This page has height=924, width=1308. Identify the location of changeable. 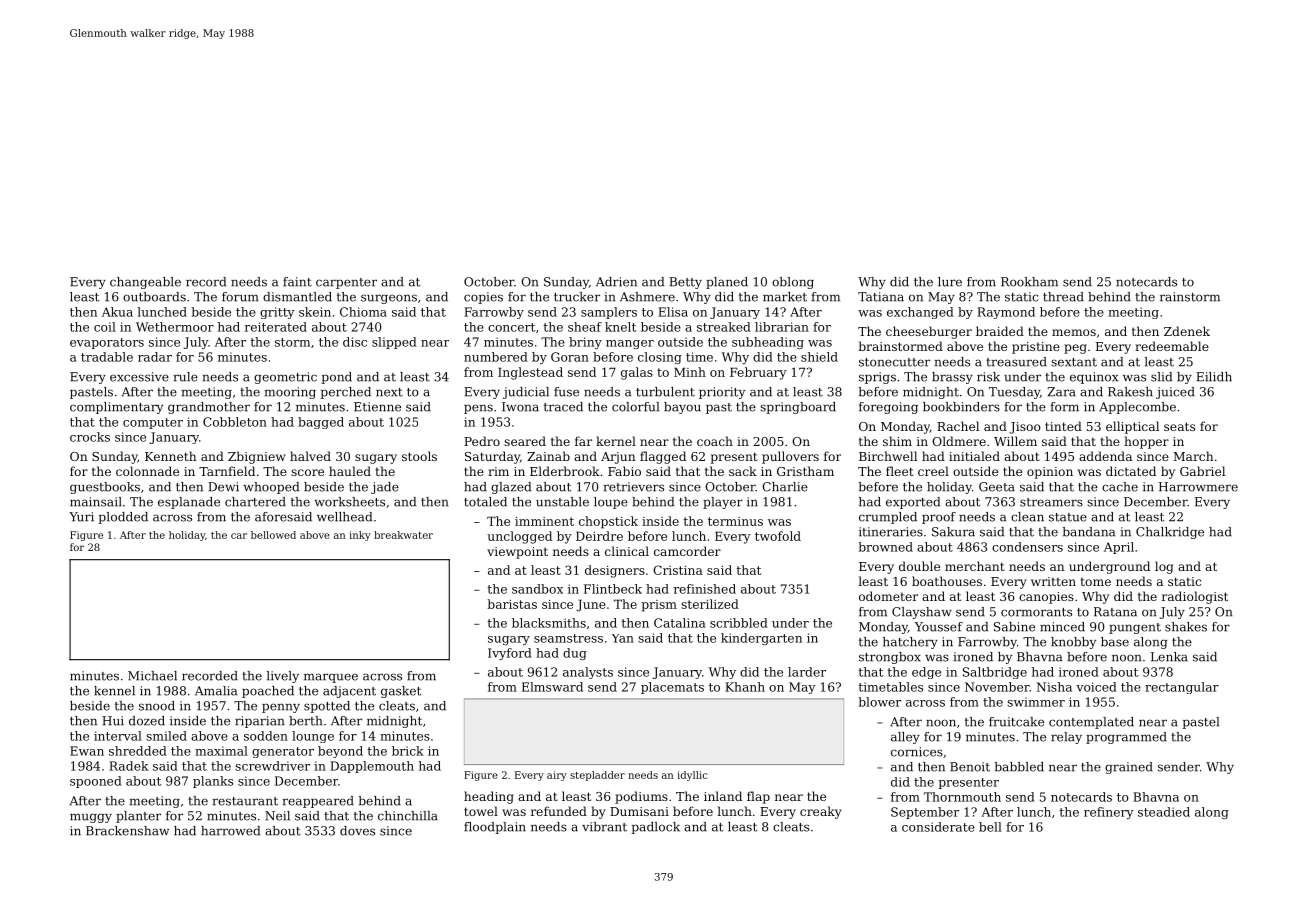
(145, 283).
